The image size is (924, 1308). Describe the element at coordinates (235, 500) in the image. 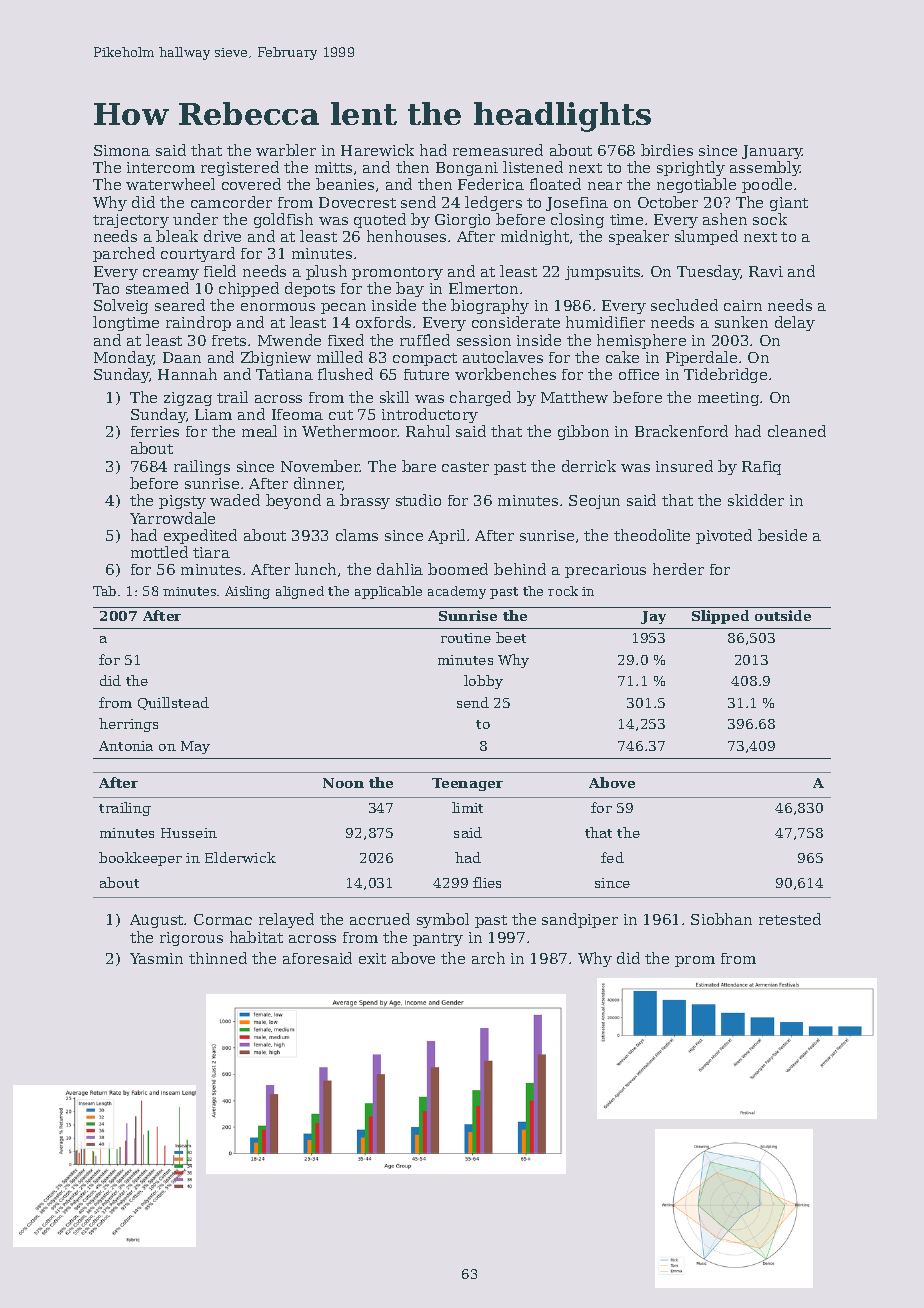

I see `waded` at that location.
